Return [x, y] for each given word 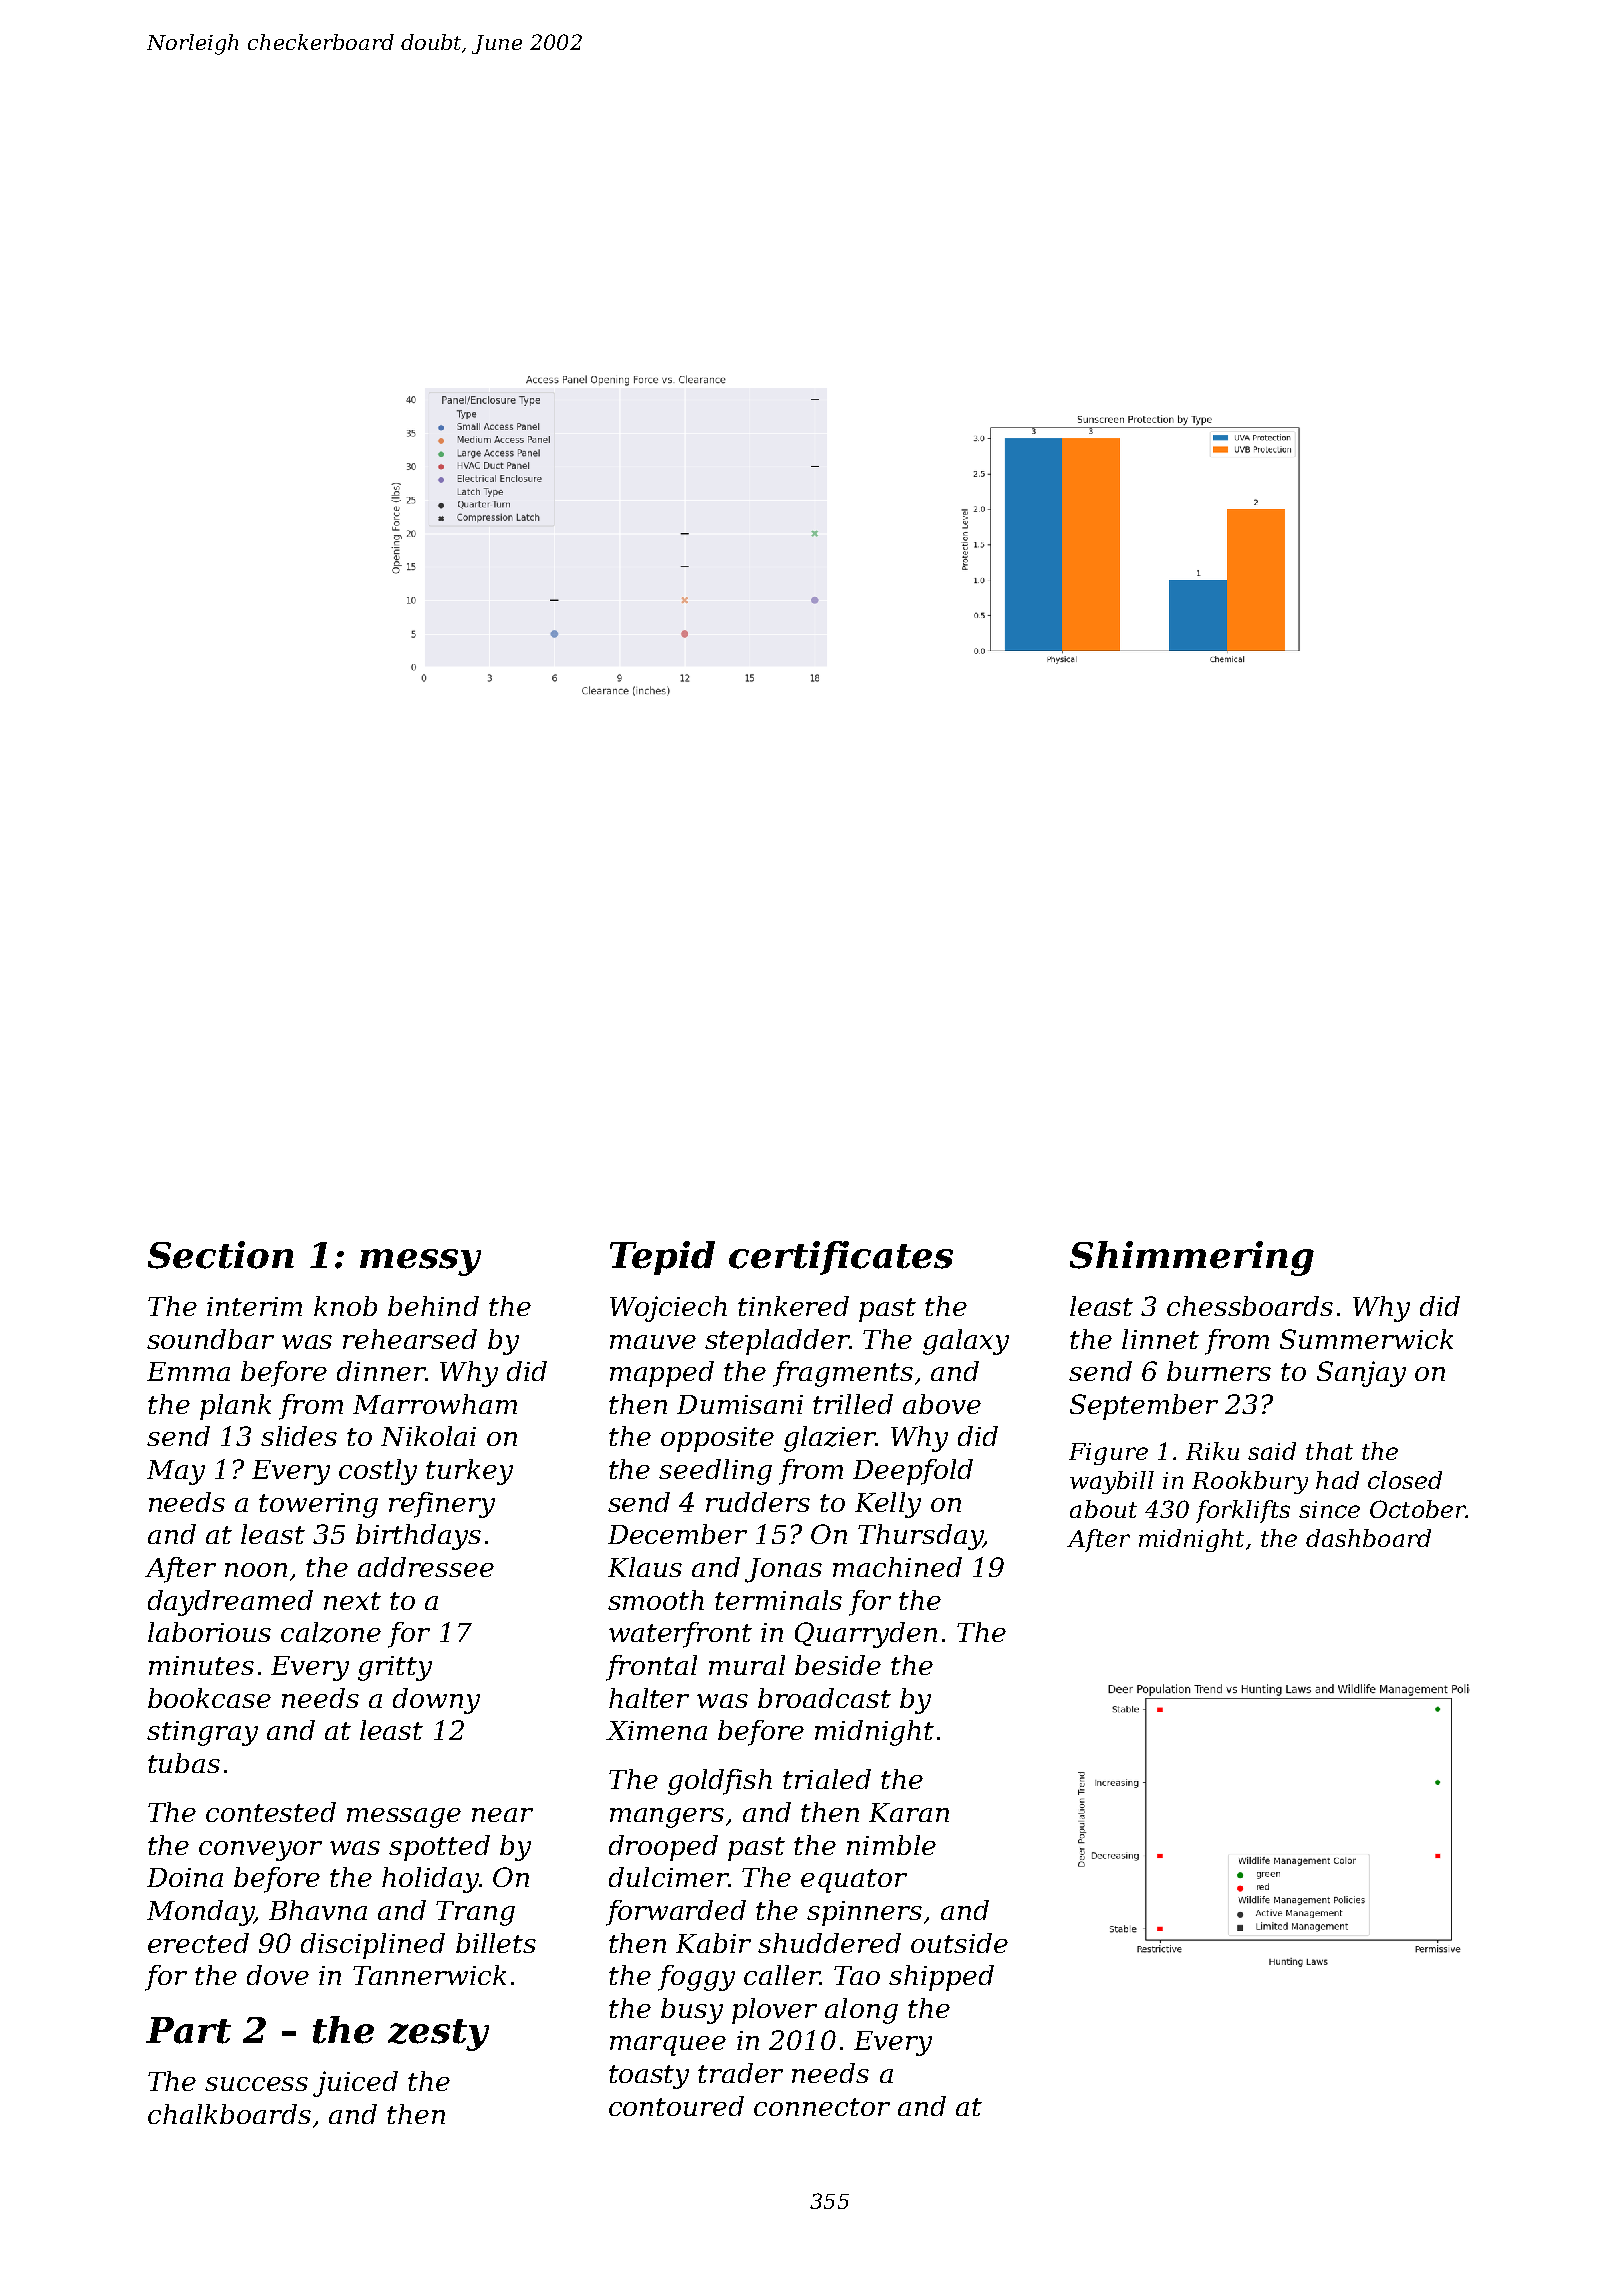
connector [822, 2107]
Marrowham [435, 1404]
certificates [841, 1258]
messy [420, 1262]
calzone [331, 1632]
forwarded [676, 1913]
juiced [355, 2084]
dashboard [1368, 1538]
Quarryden [866, 1635]
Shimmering [1192, 1258]
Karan [909, 1812]
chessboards [1250, 1306]
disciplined [373, 1946]
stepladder [777, 1342]
